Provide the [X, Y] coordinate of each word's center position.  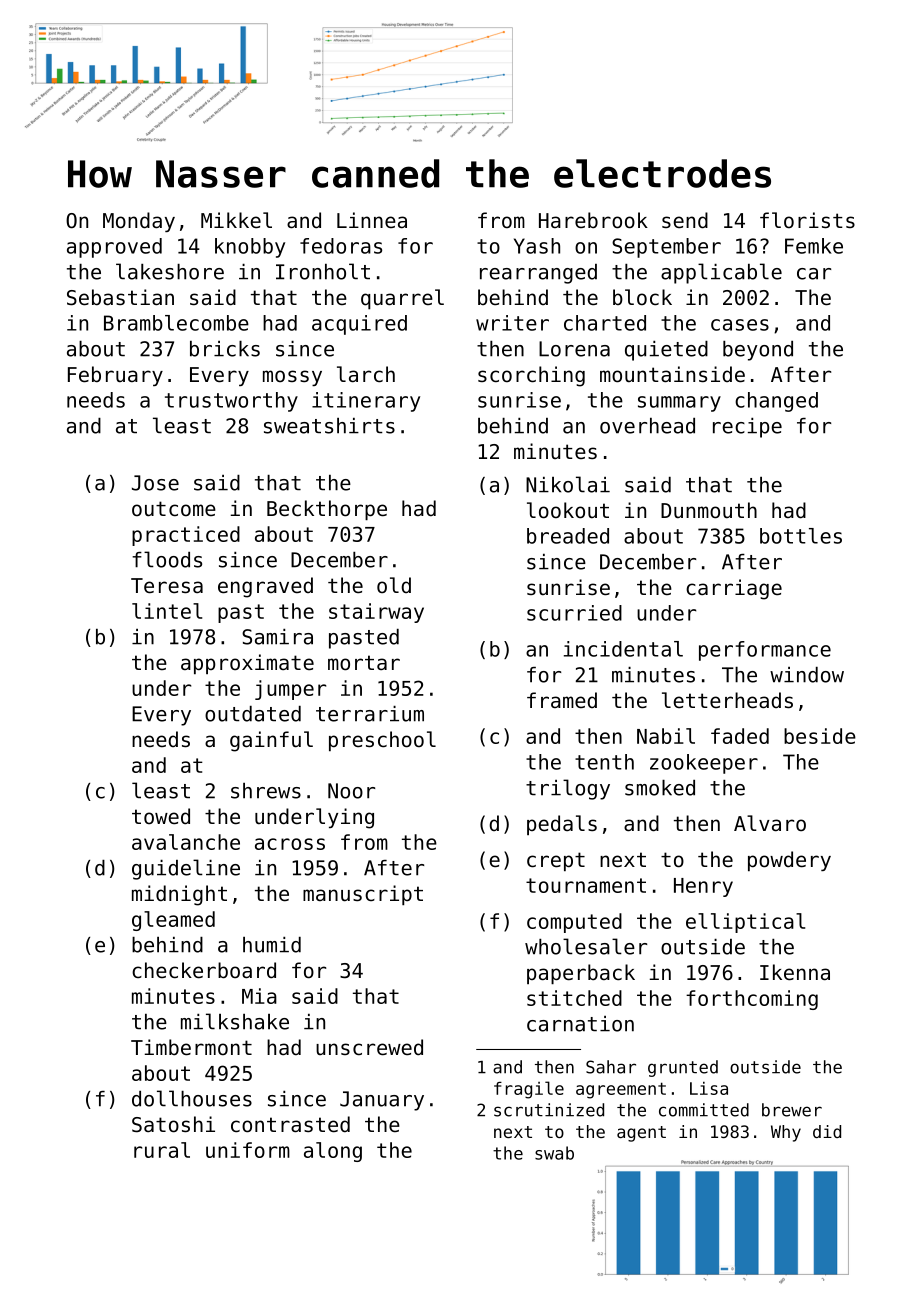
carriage [734, 589]
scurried [574, 613]
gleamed [173, 921]
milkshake [235, 1021]
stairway [376, 613]
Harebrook [593, 220]
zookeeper [704, 764]
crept [556, 861]
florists [807, 220]
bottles [801, 536]
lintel [167, 611]
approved [114, 248]
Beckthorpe [327, 510]
